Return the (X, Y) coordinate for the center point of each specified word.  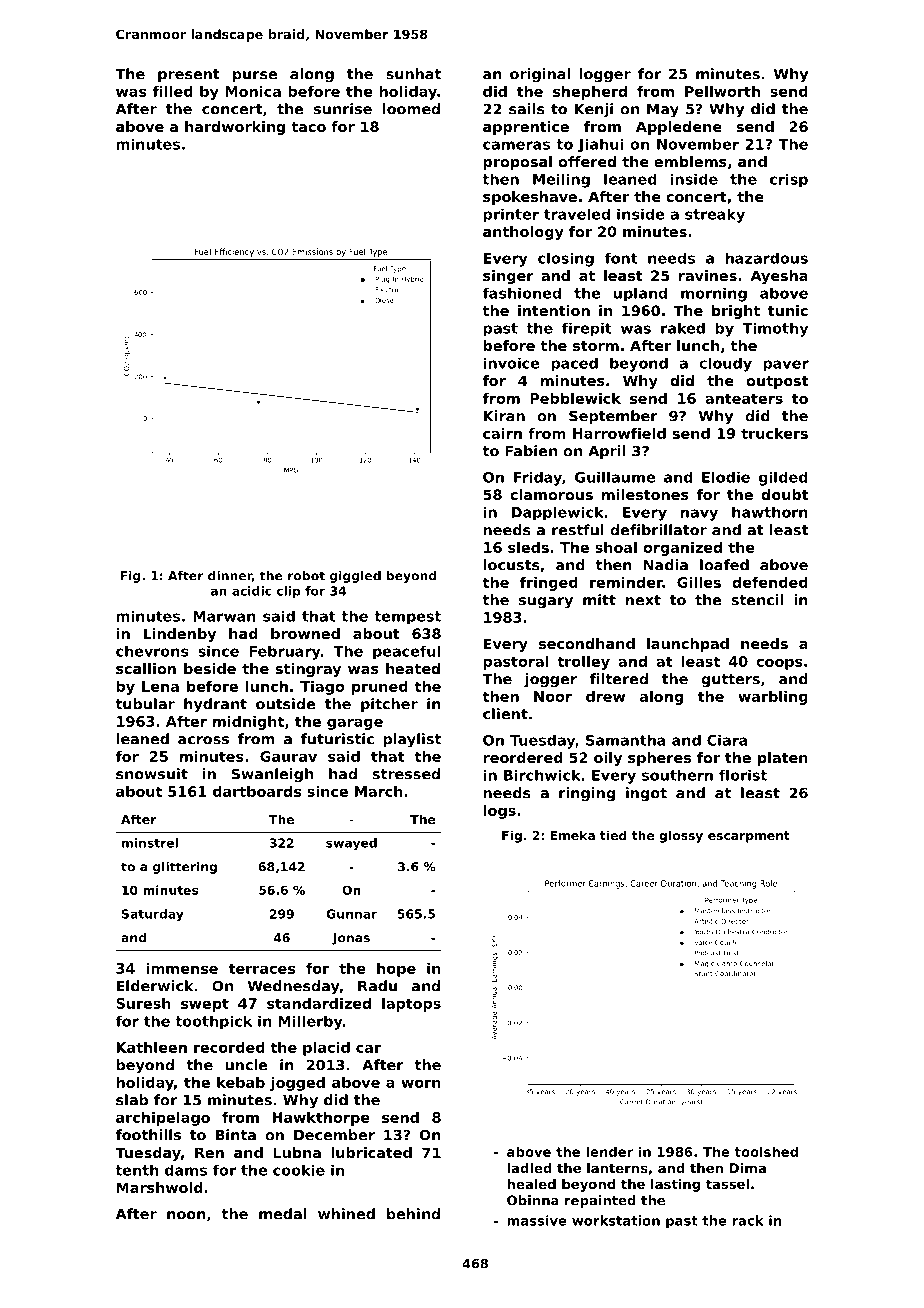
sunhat (413, 74)
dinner (230, 576)
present (189, 75)
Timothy (775, 329)
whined (346, 1214)
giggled (355, 577)
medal (283, 1214)
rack (748, 1220)
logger (605, 75)
